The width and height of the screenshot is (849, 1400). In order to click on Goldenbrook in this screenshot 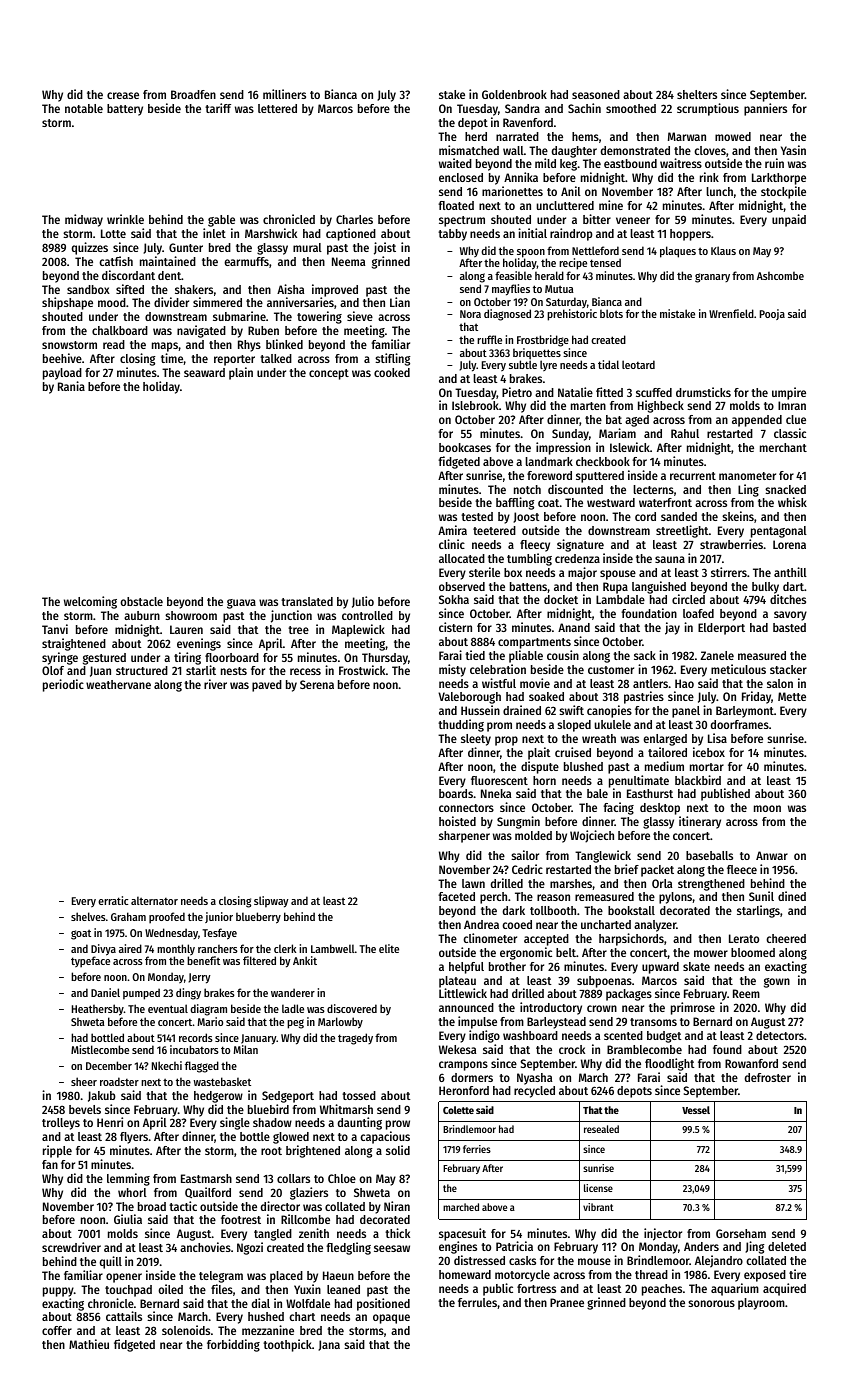, I will do `click(514, 94)`.
